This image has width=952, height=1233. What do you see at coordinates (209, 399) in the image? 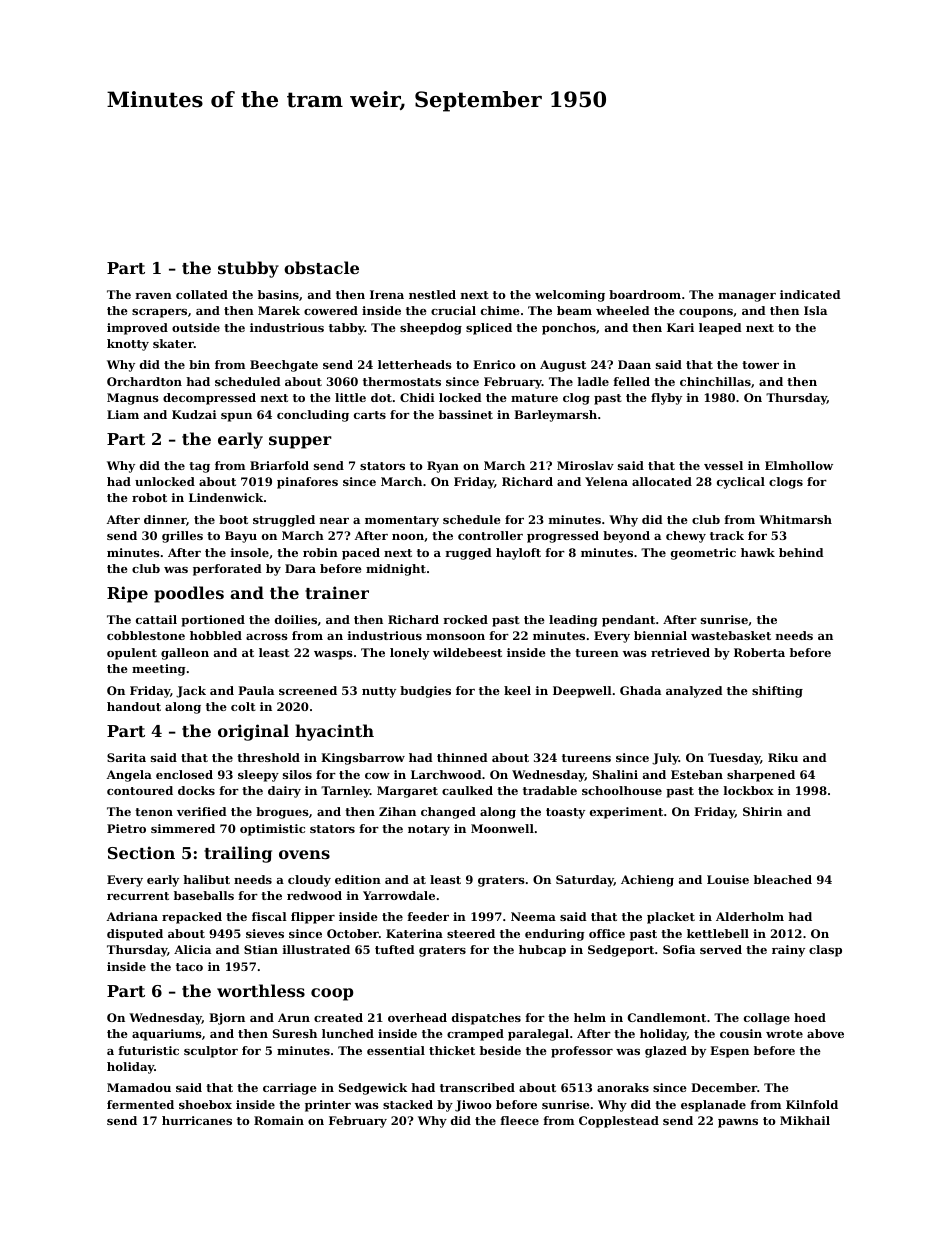
I see `decompressed` at bounding box center [209, 399].
